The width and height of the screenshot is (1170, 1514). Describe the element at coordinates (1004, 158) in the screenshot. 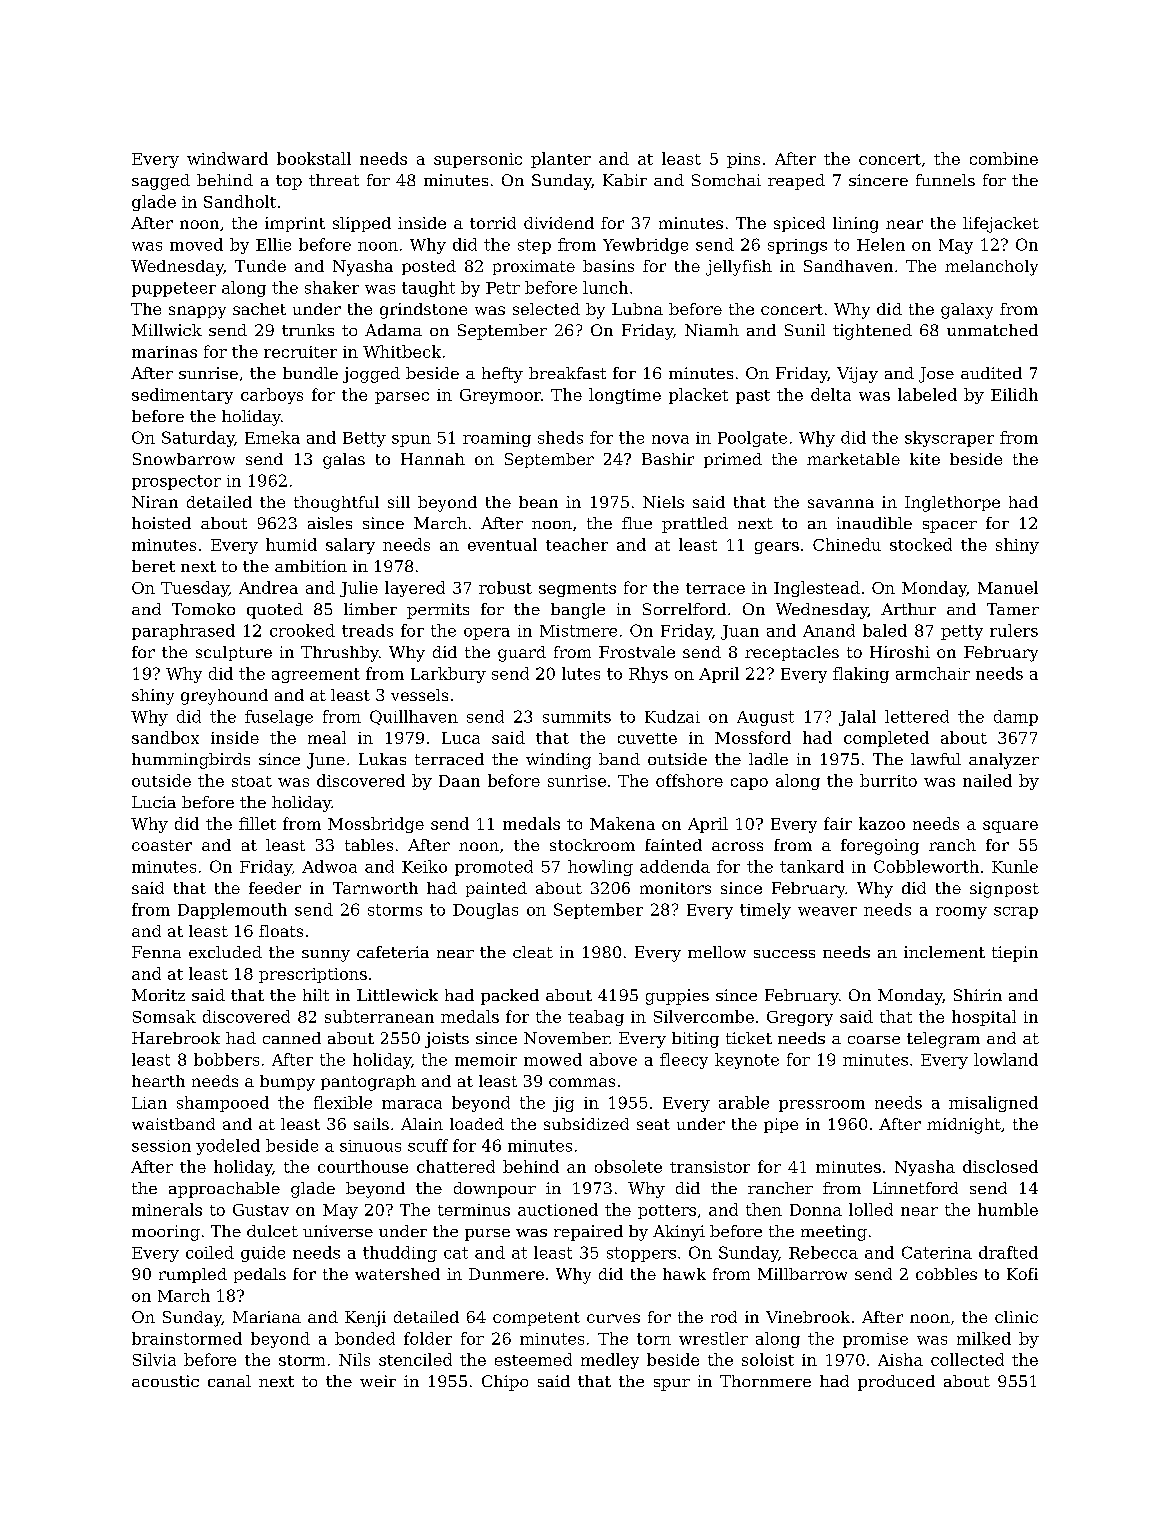

I see `combine` at that location.
